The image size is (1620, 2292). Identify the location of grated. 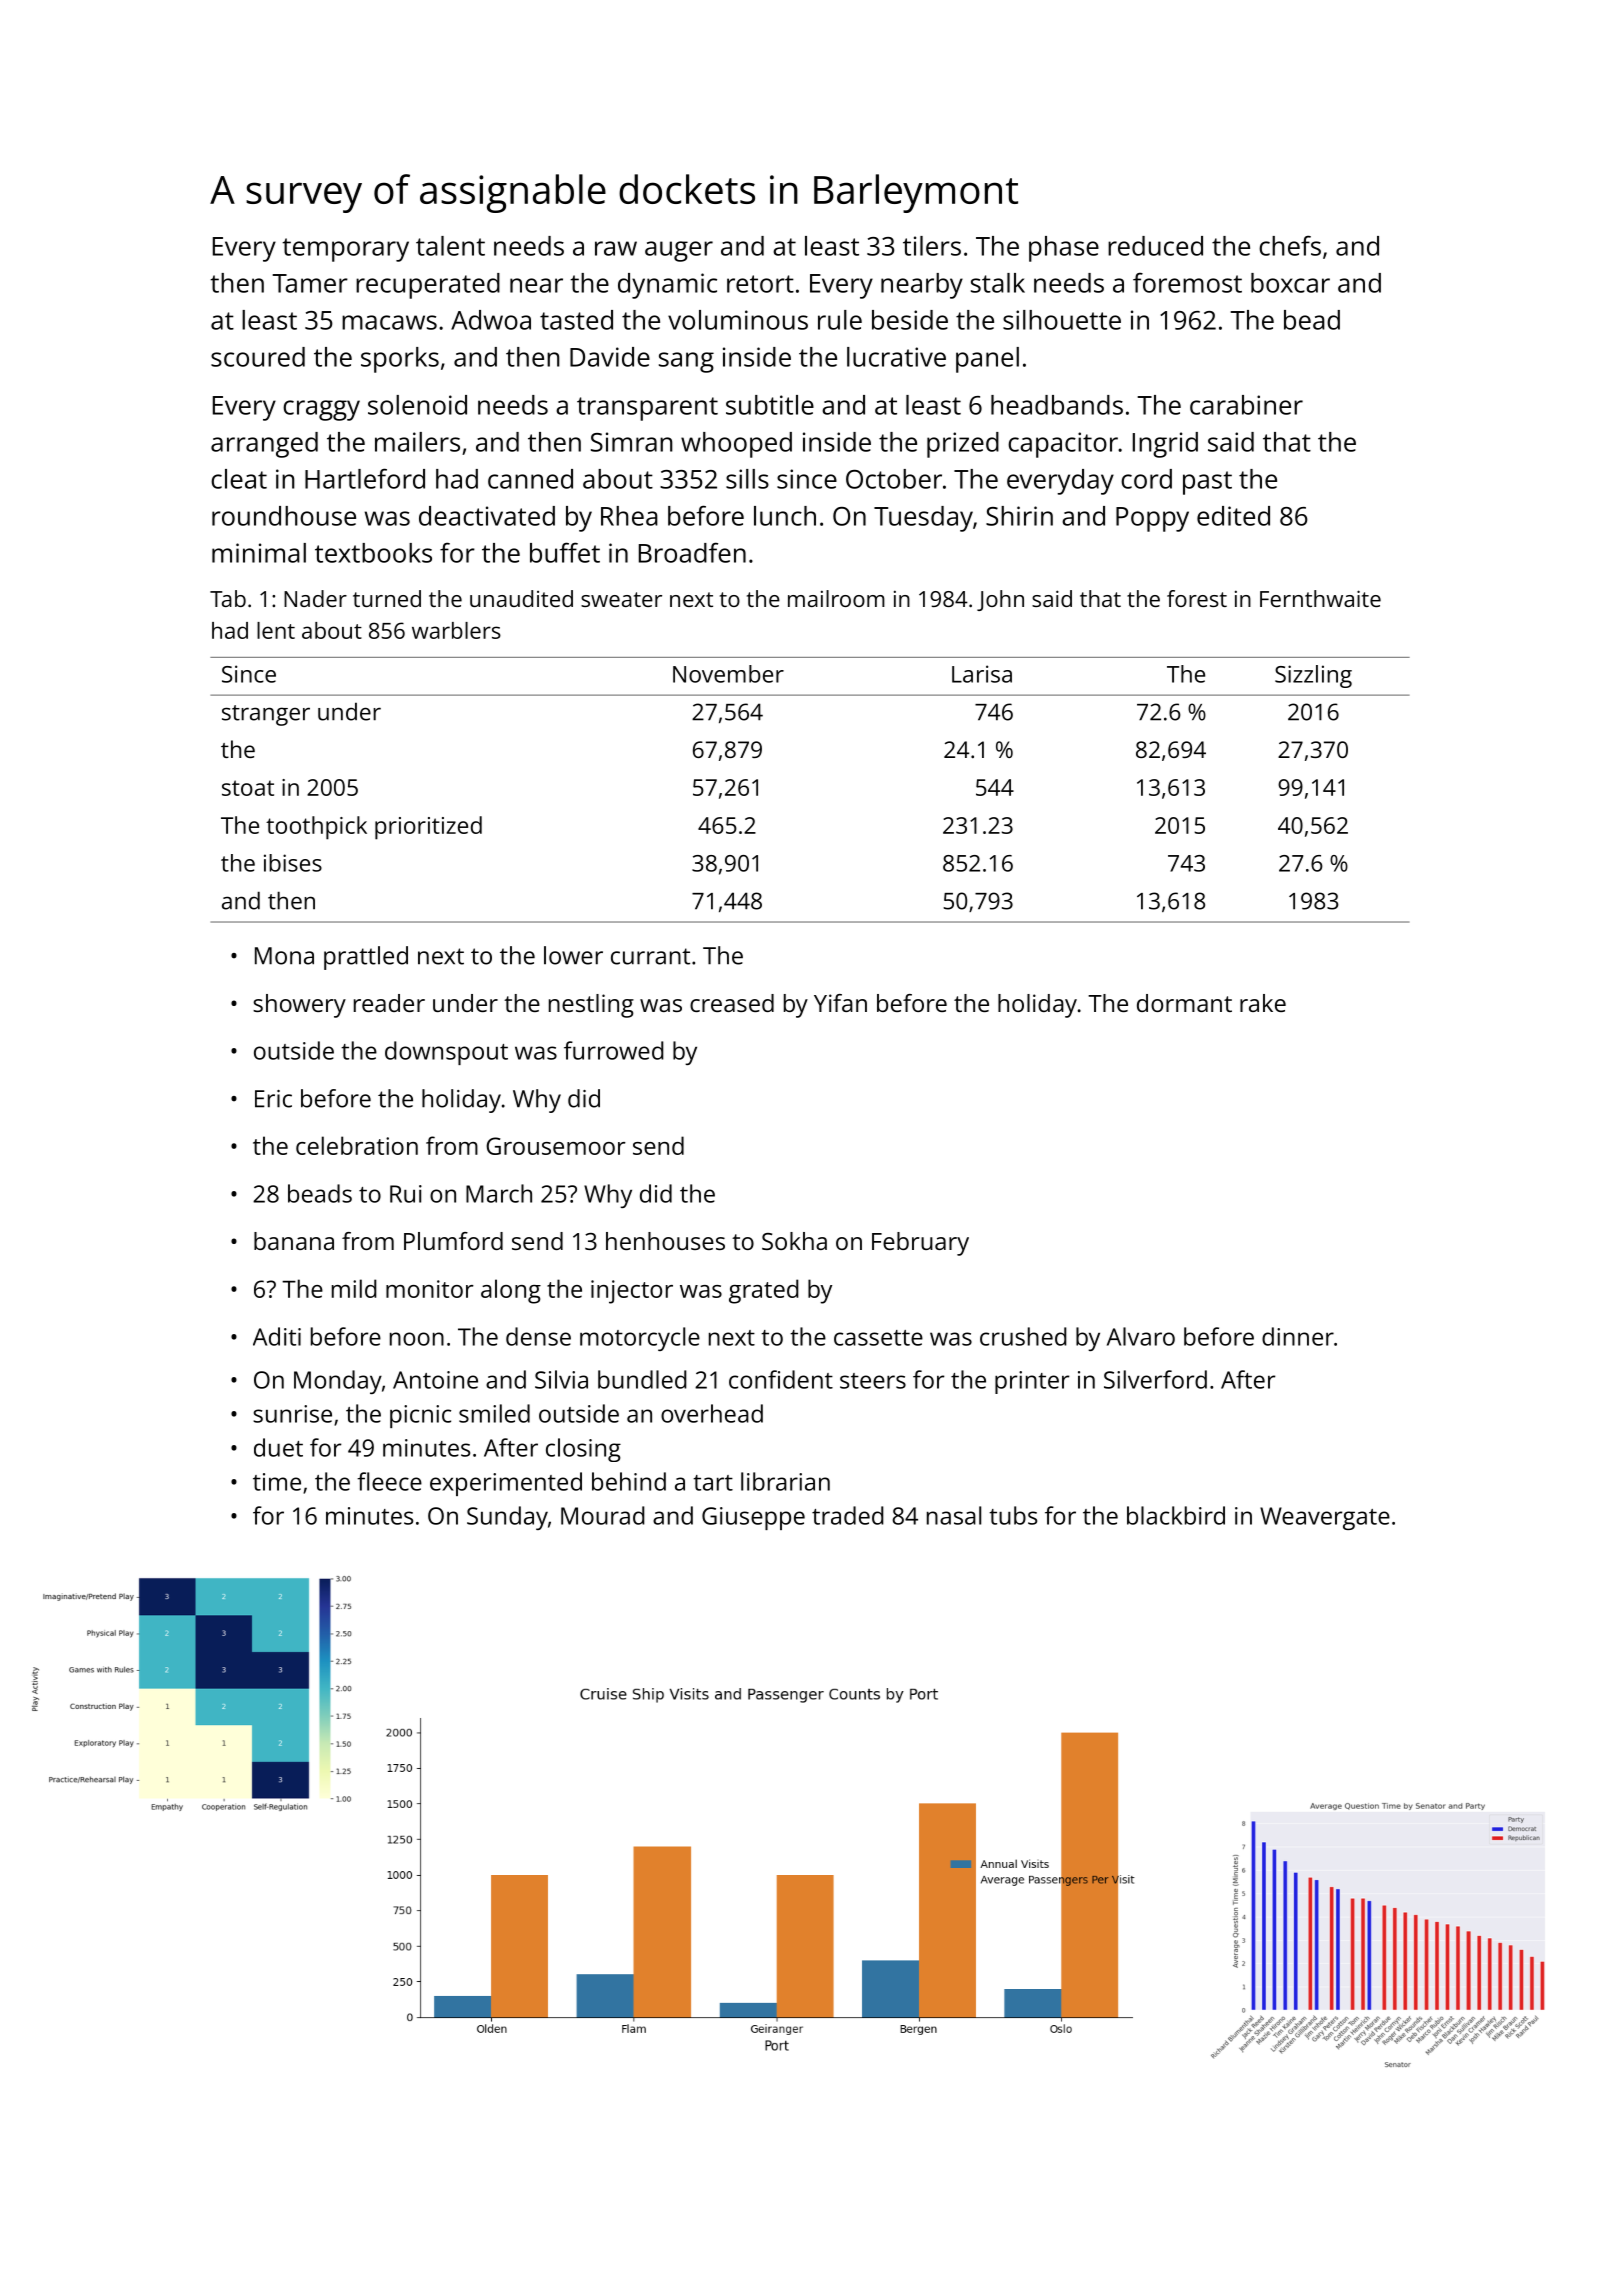
(764, 1291).
